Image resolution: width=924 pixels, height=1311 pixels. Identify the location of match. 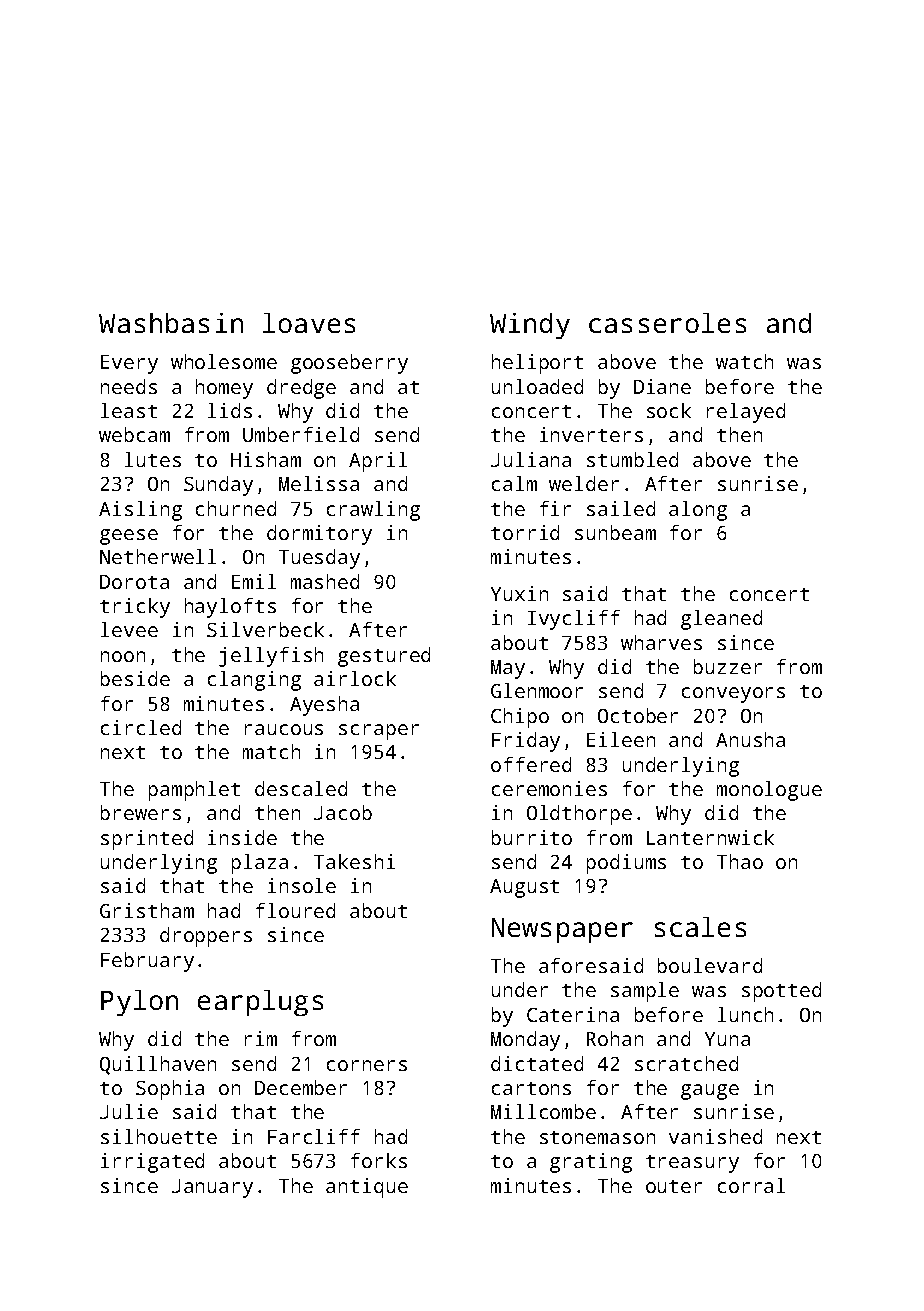
(271, 751).
